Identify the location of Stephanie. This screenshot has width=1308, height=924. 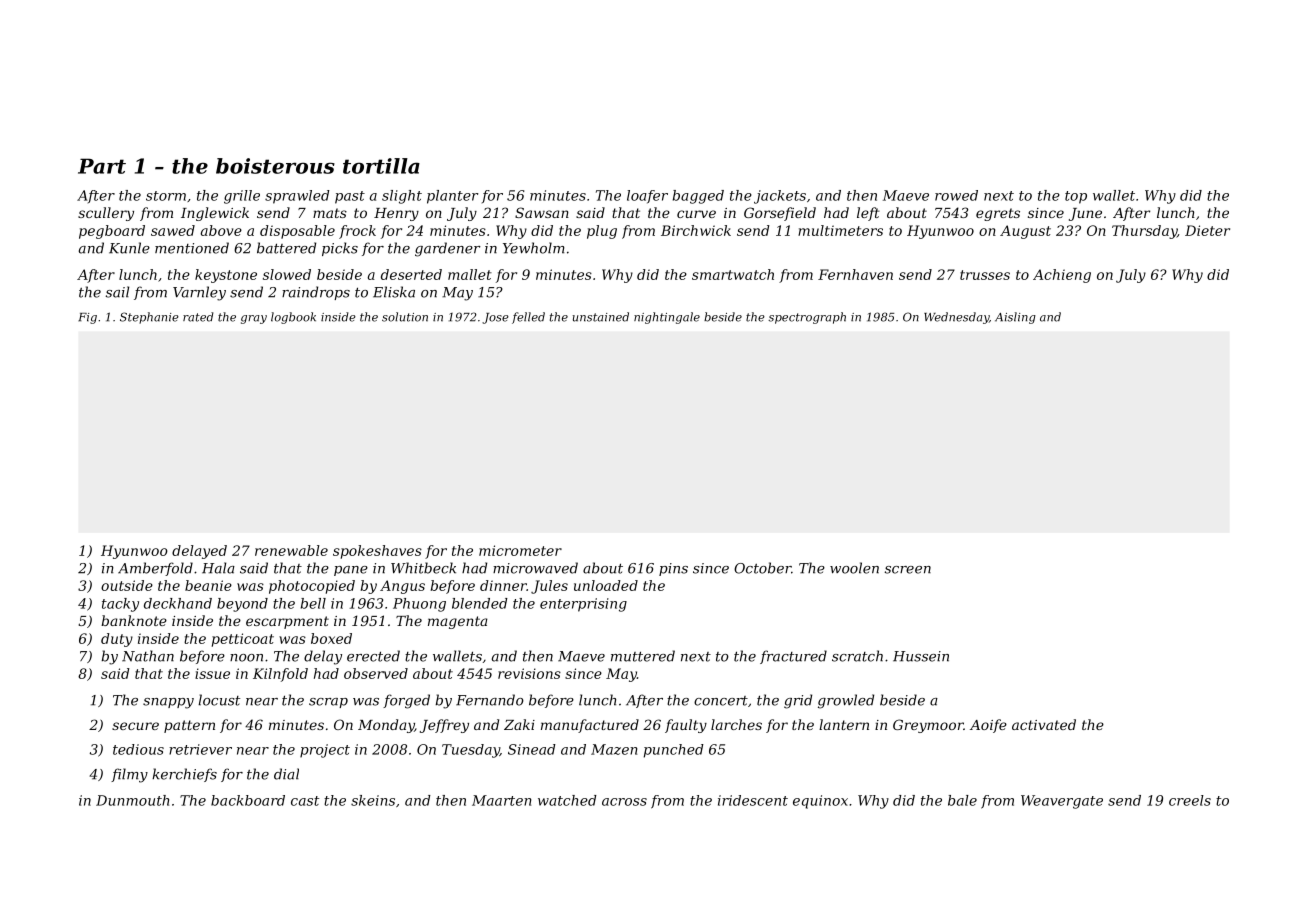
(149, 318).
